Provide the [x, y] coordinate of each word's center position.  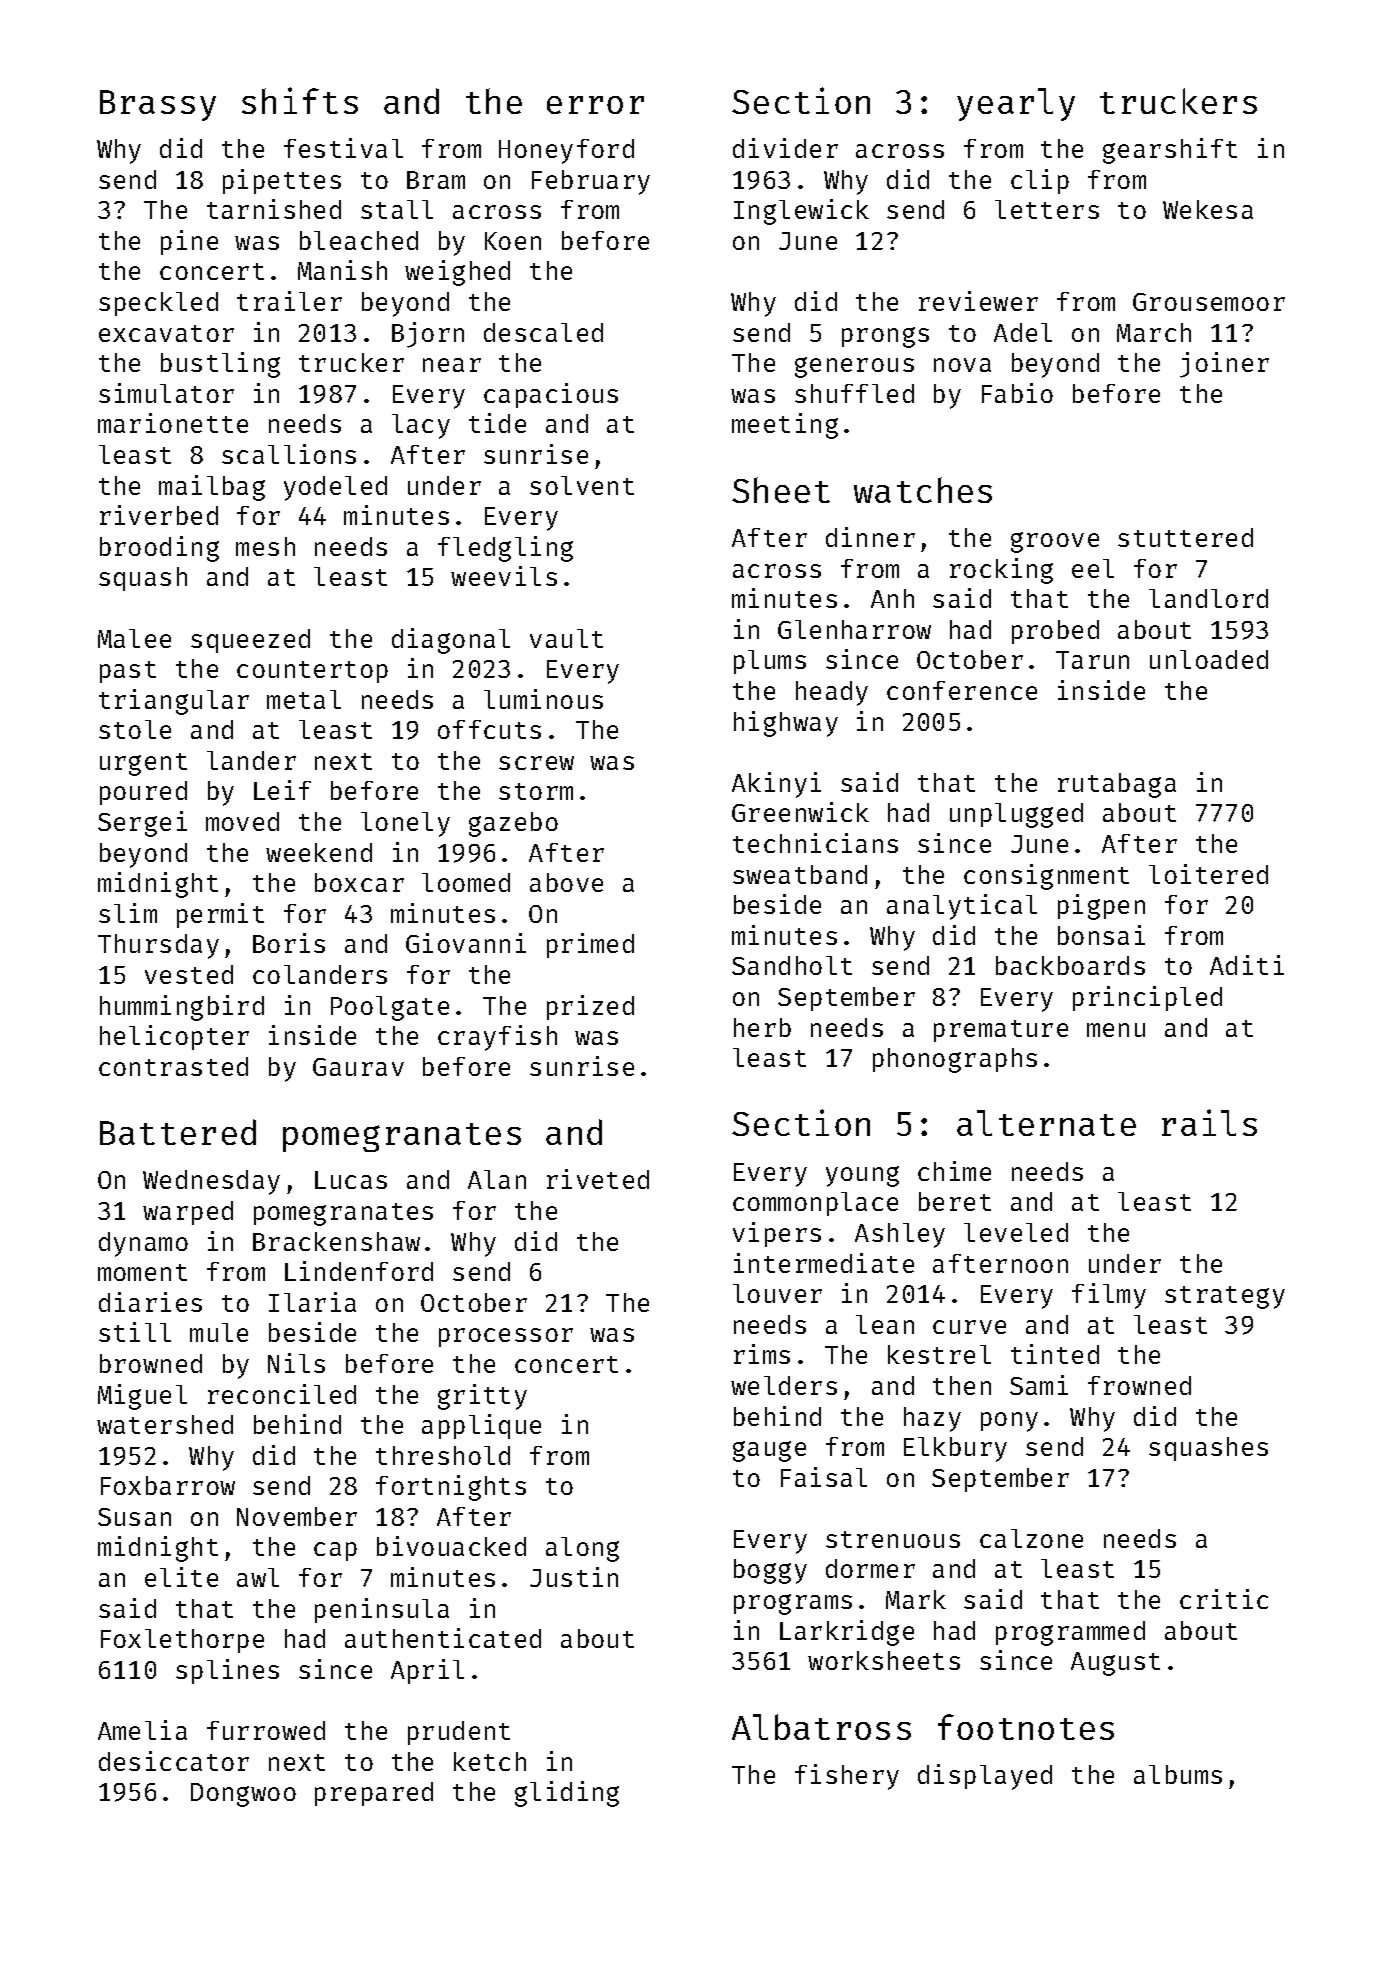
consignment [1046, 877]
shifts [300, 100]
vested [189, 974]
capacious [551, 395]
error [595, 105]
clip [1040, 181]
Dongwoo [243, 1795]
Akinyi [776, 785]
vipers [777, 1234]
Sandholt [792, 965]
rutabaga [1117, 785]
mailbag [212, 488]
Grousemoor [1209, 302]
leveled [1016, 1232]
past [128, 672]
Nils [296, 1363]
